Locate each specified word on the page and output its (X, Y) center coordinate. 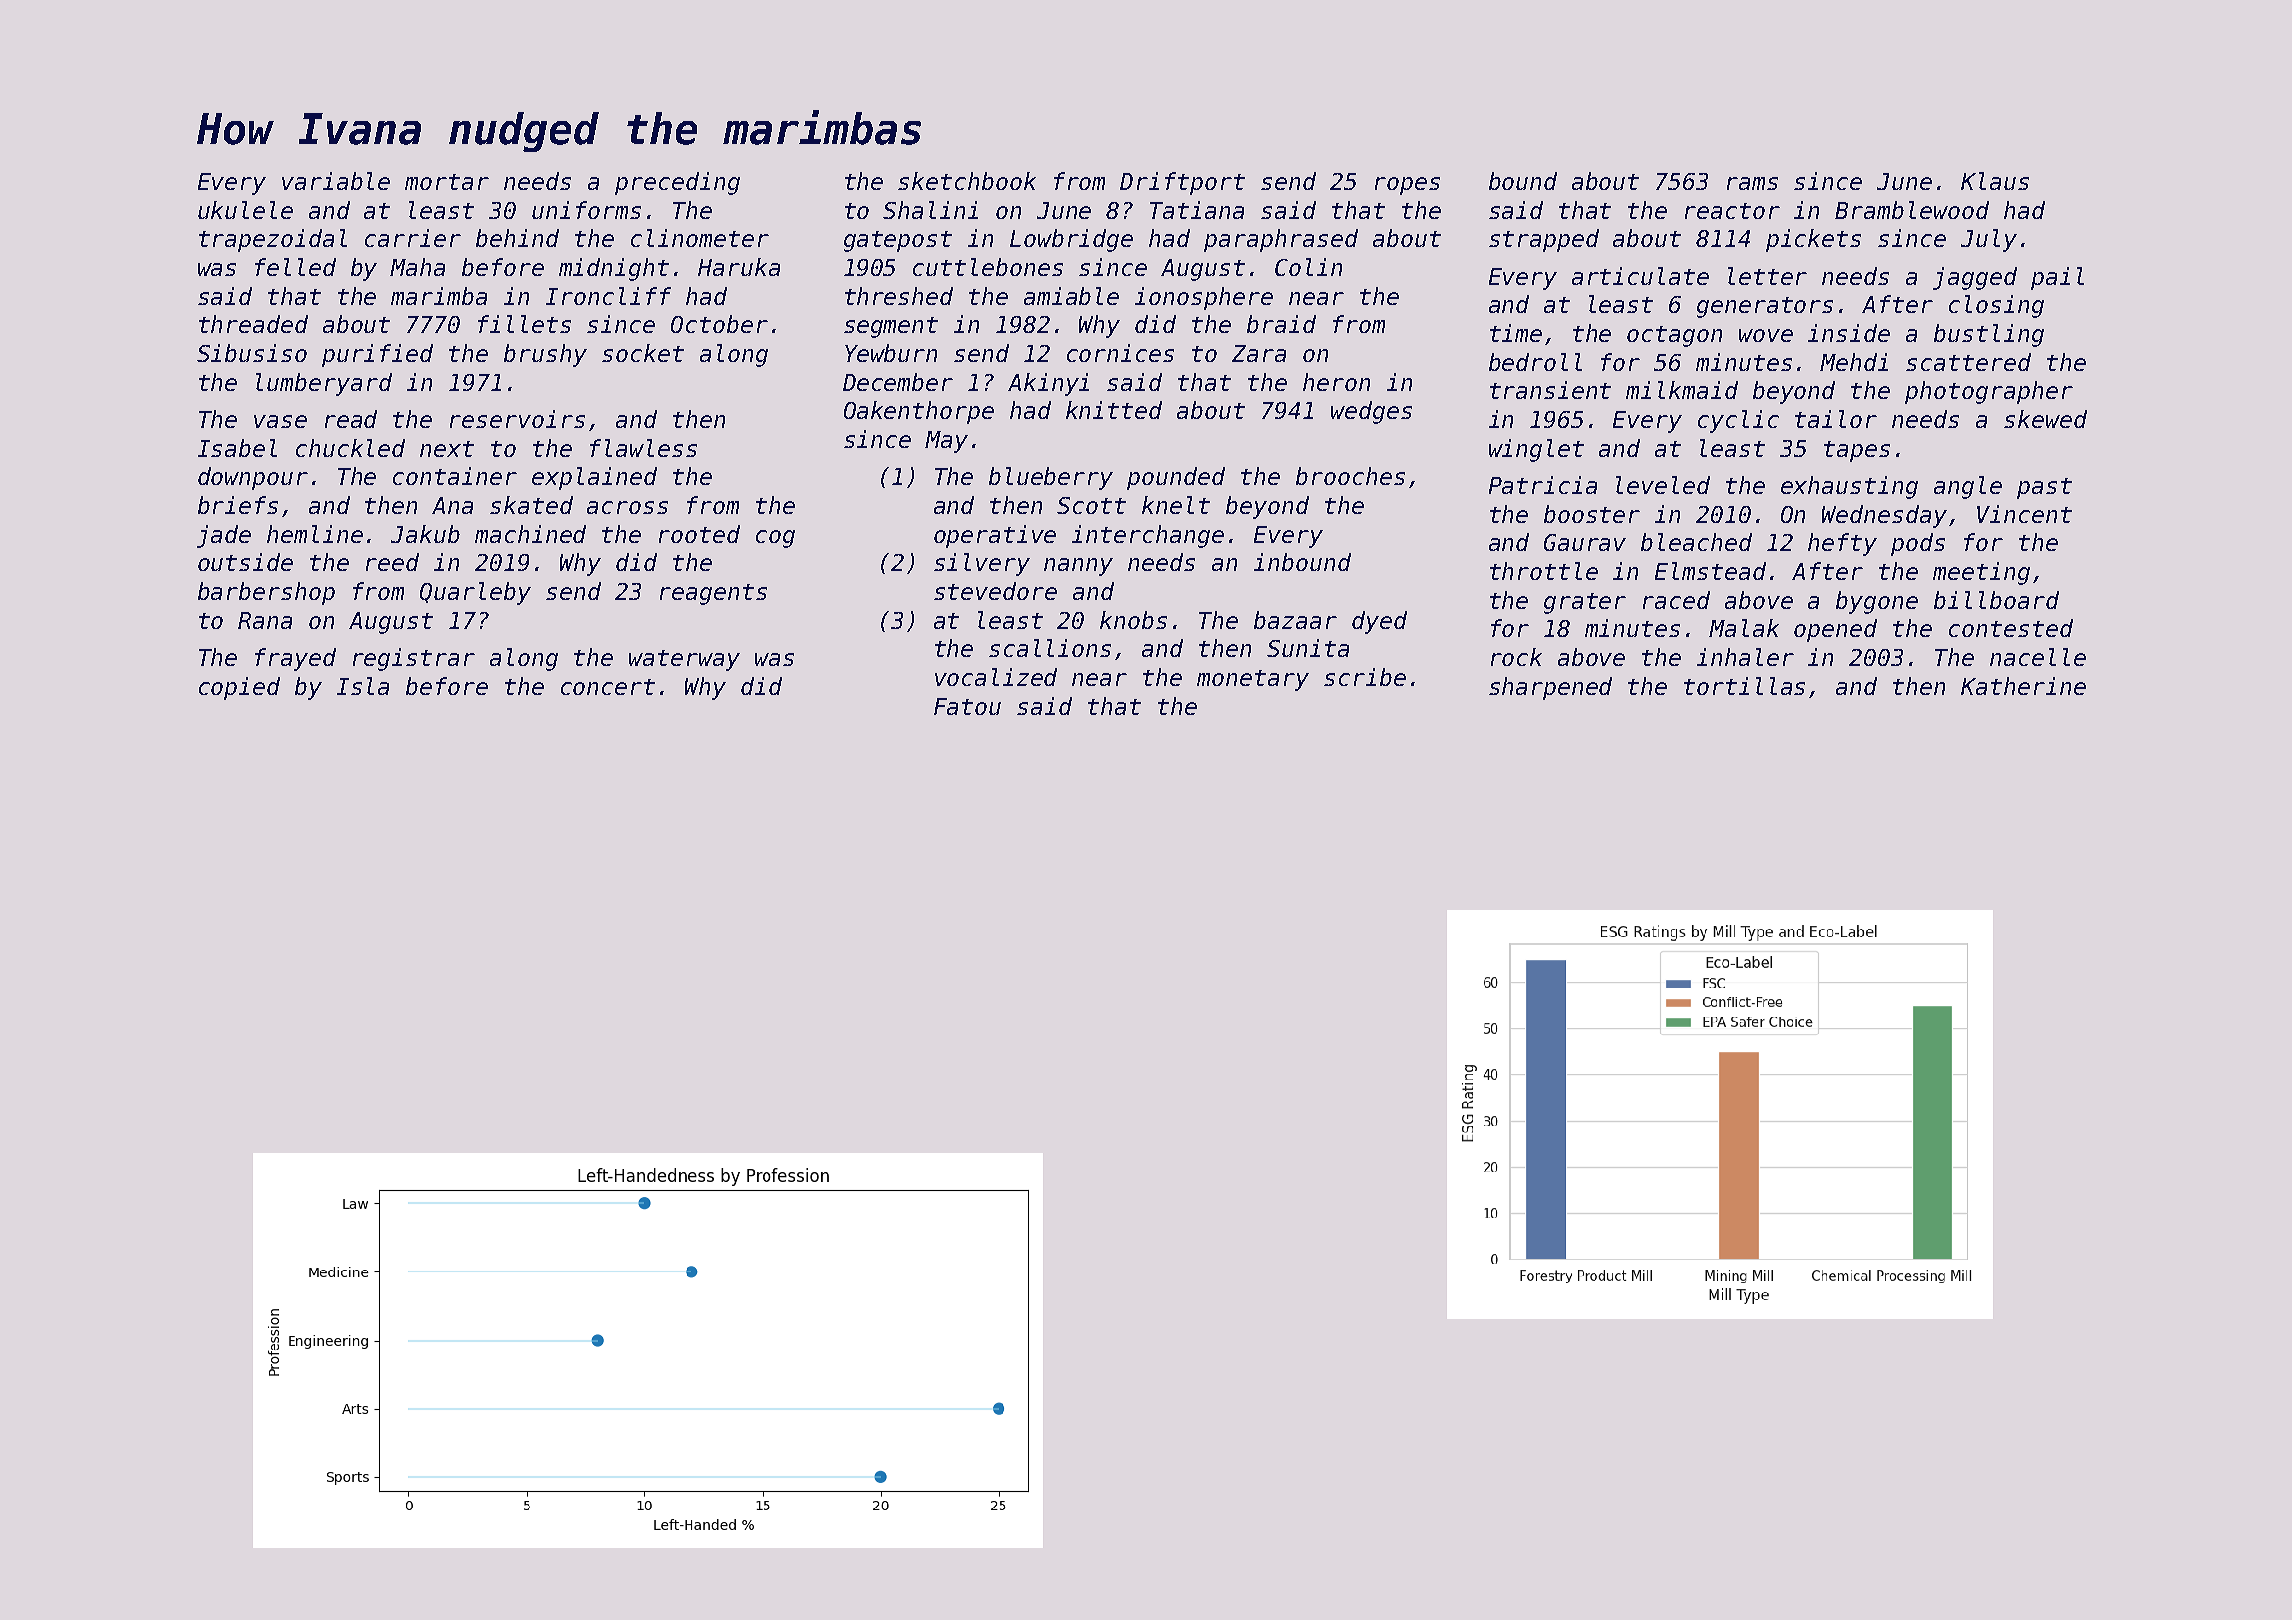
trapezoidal (273, 240)
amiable (1071, 296)
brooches (1350, 476)
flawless (643, 448)
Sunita (1308, 648)
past (2044, 488)
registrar (414, 659)
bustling (1989, 335)
